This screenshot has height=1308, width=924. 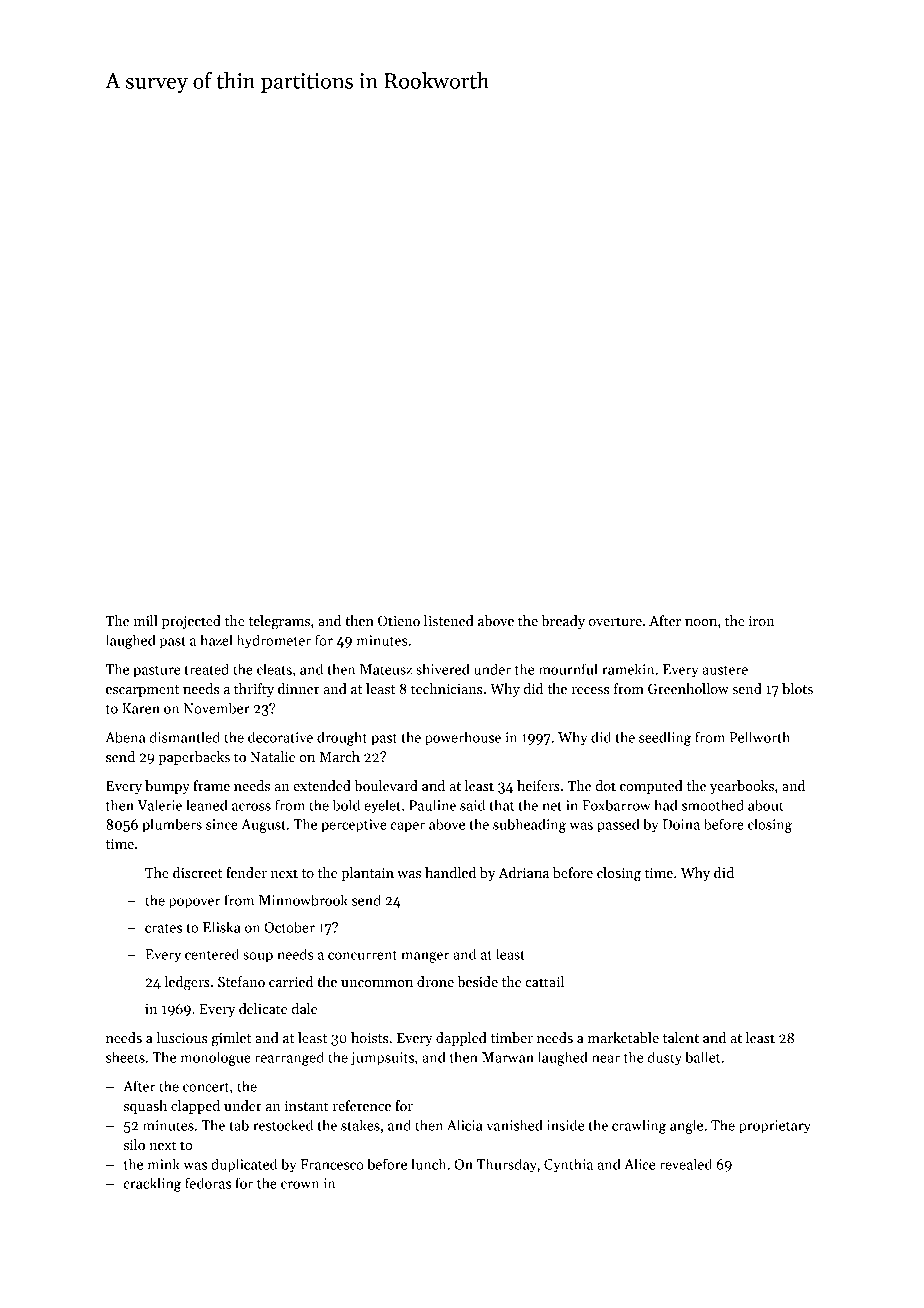 What do you see at coordinates (145, 620) in the screenshot?
I see `mill` at bounding box center [145, 620].
